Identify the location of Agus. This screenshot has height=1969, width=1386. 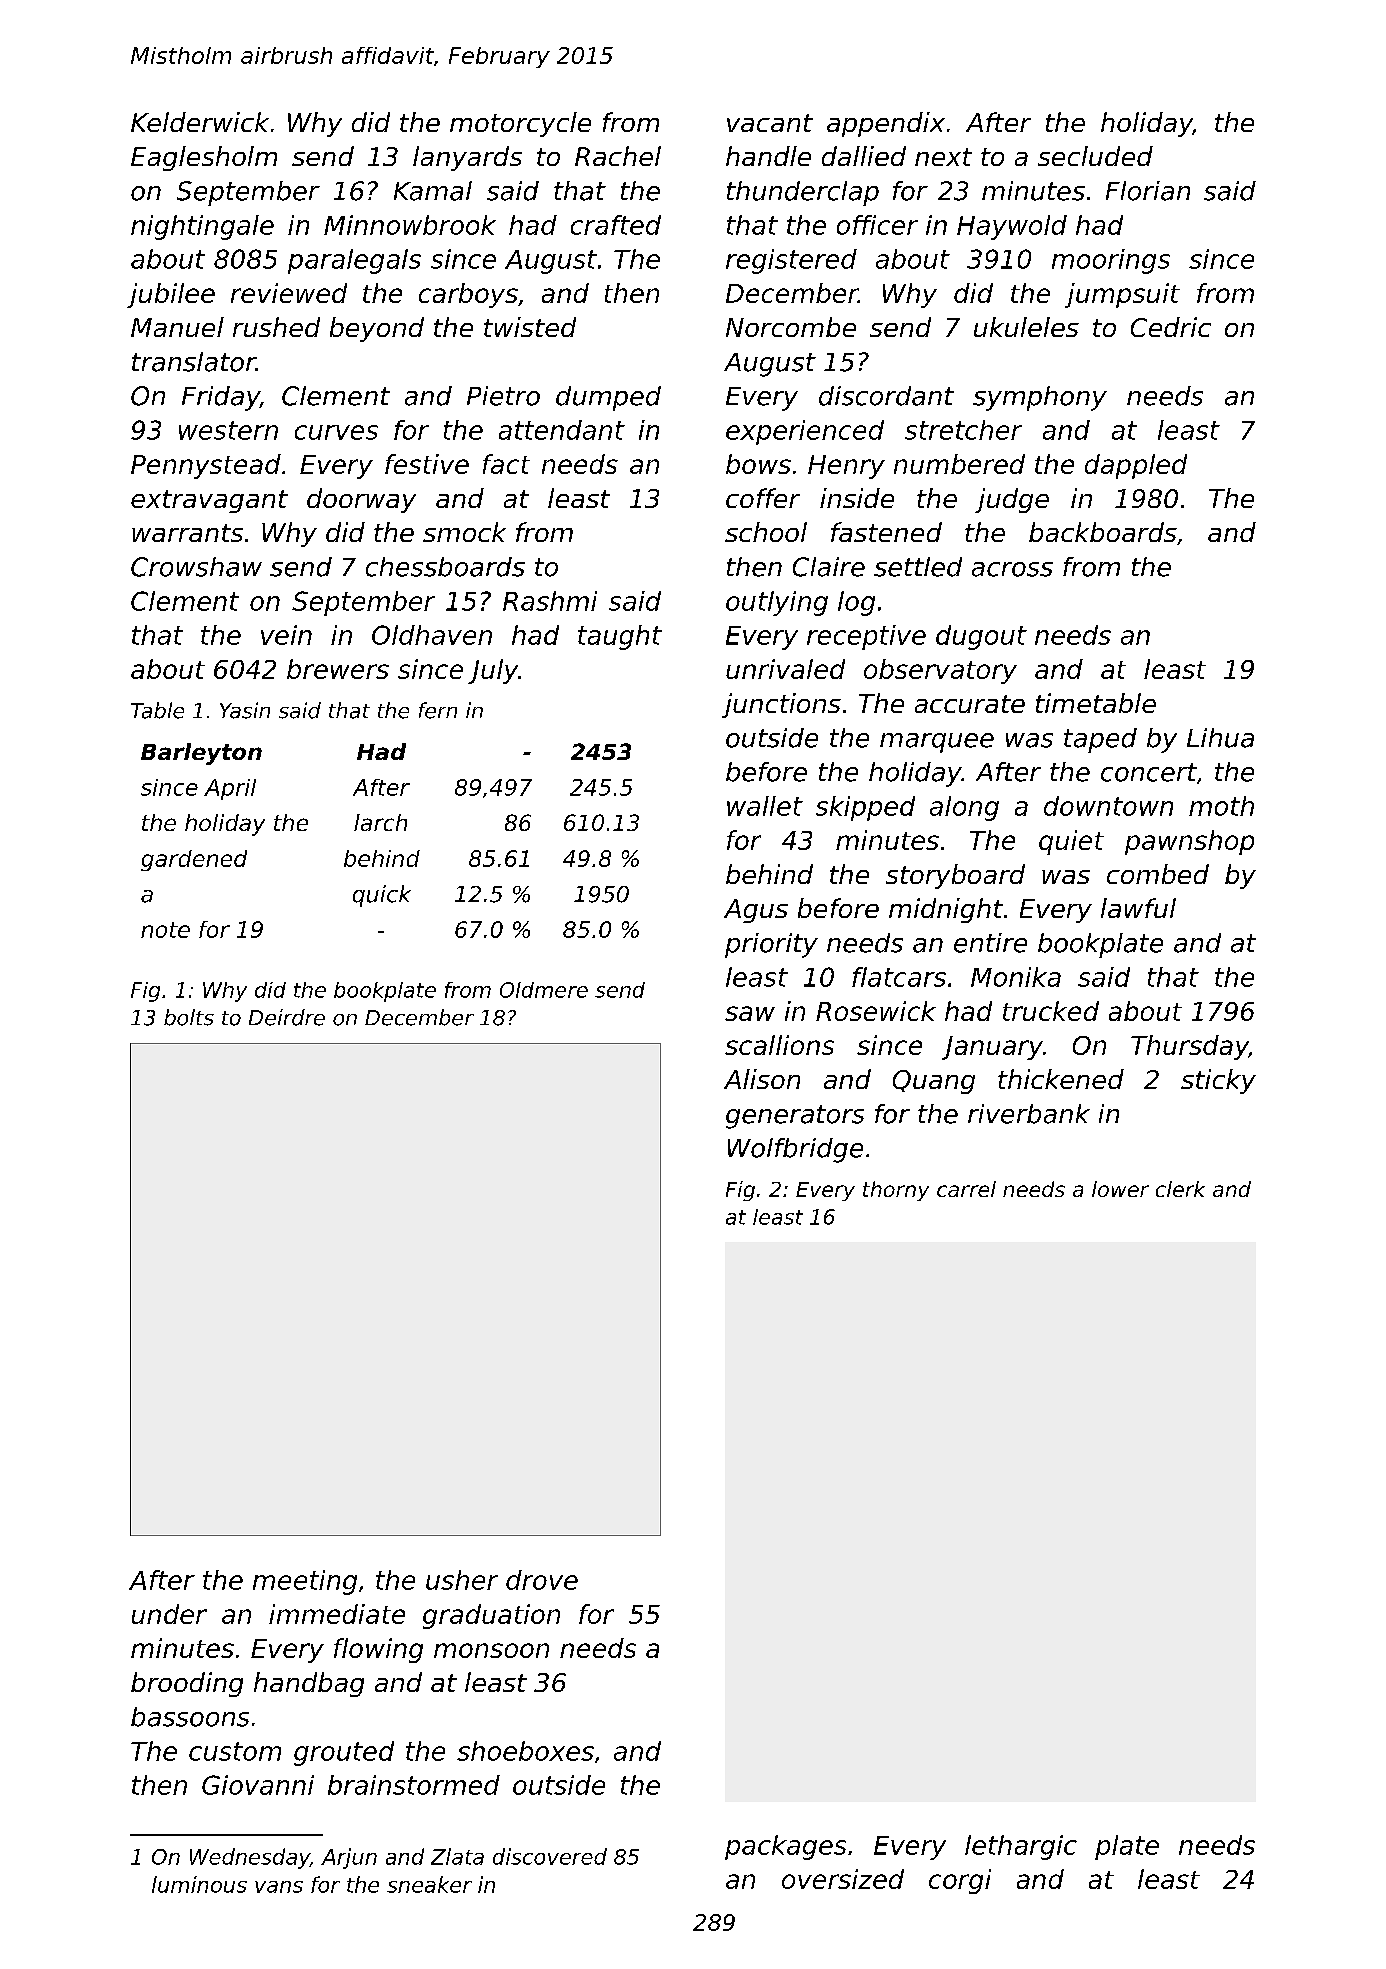
(756, 911).
